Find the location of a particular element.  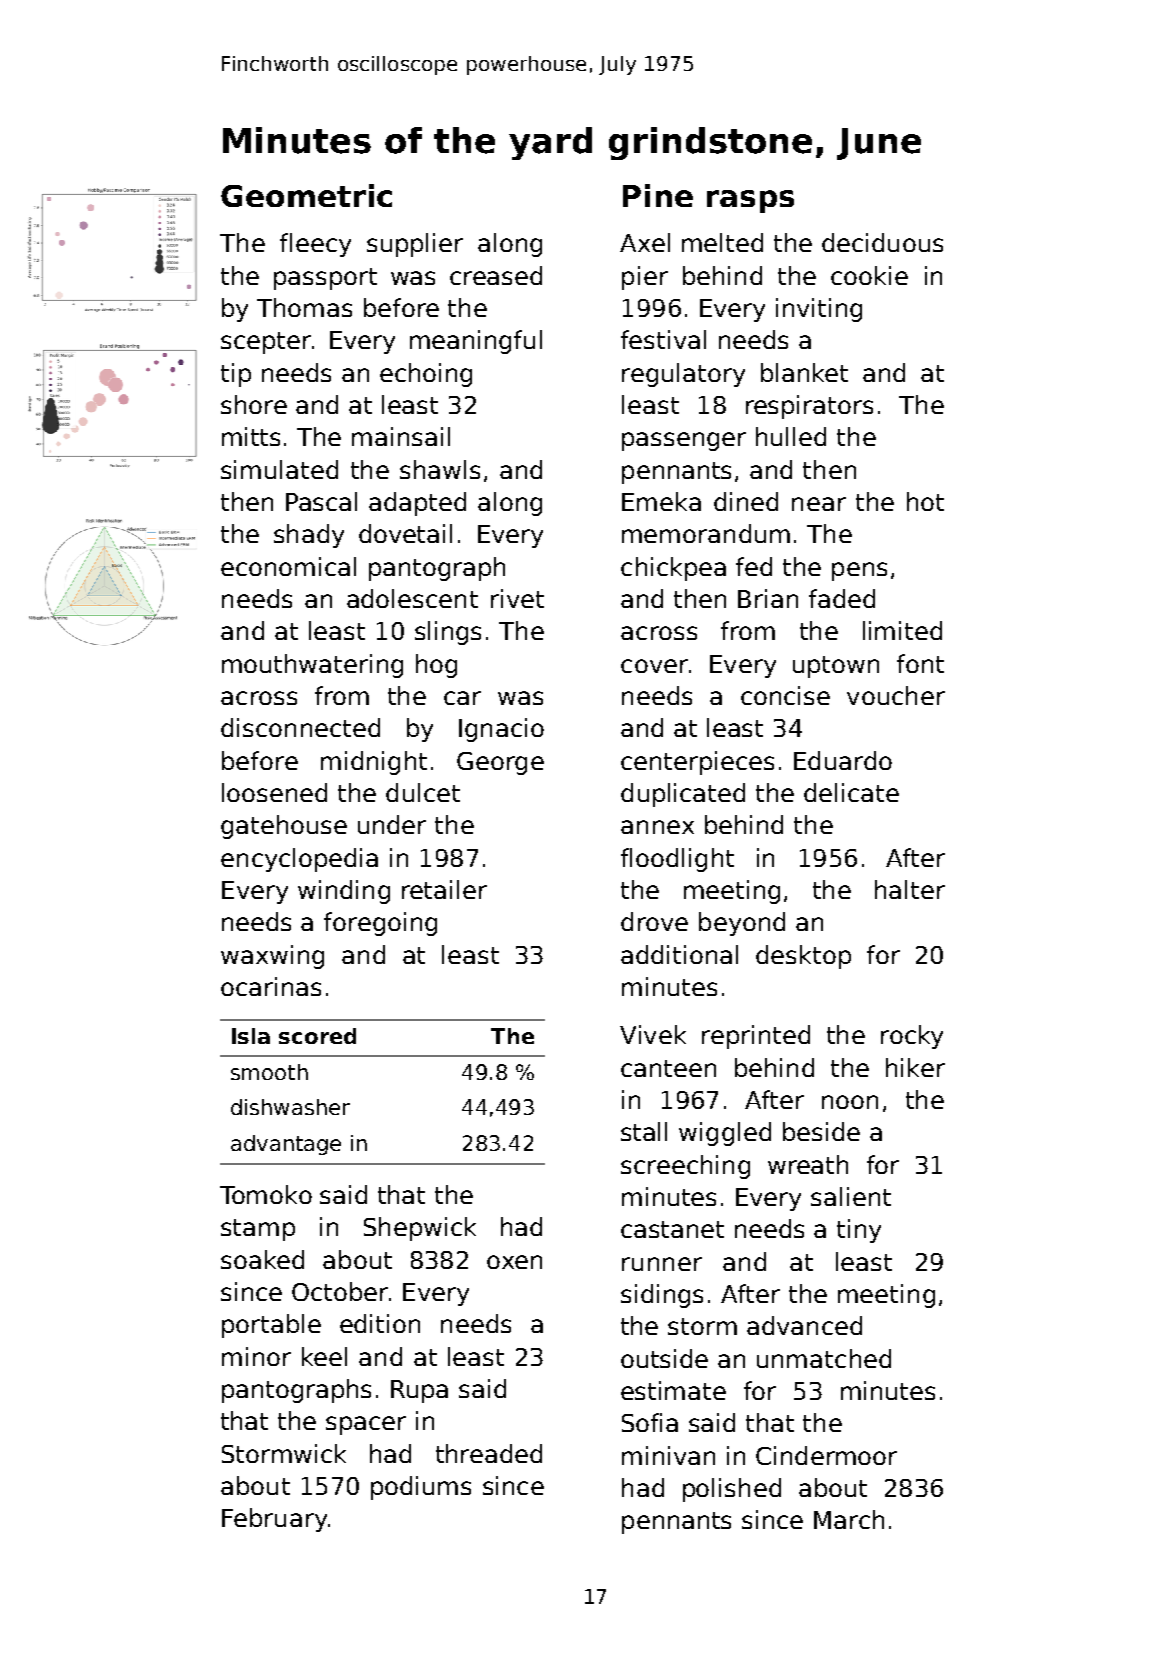

Ignacio is located at coordinates (501, 730).
